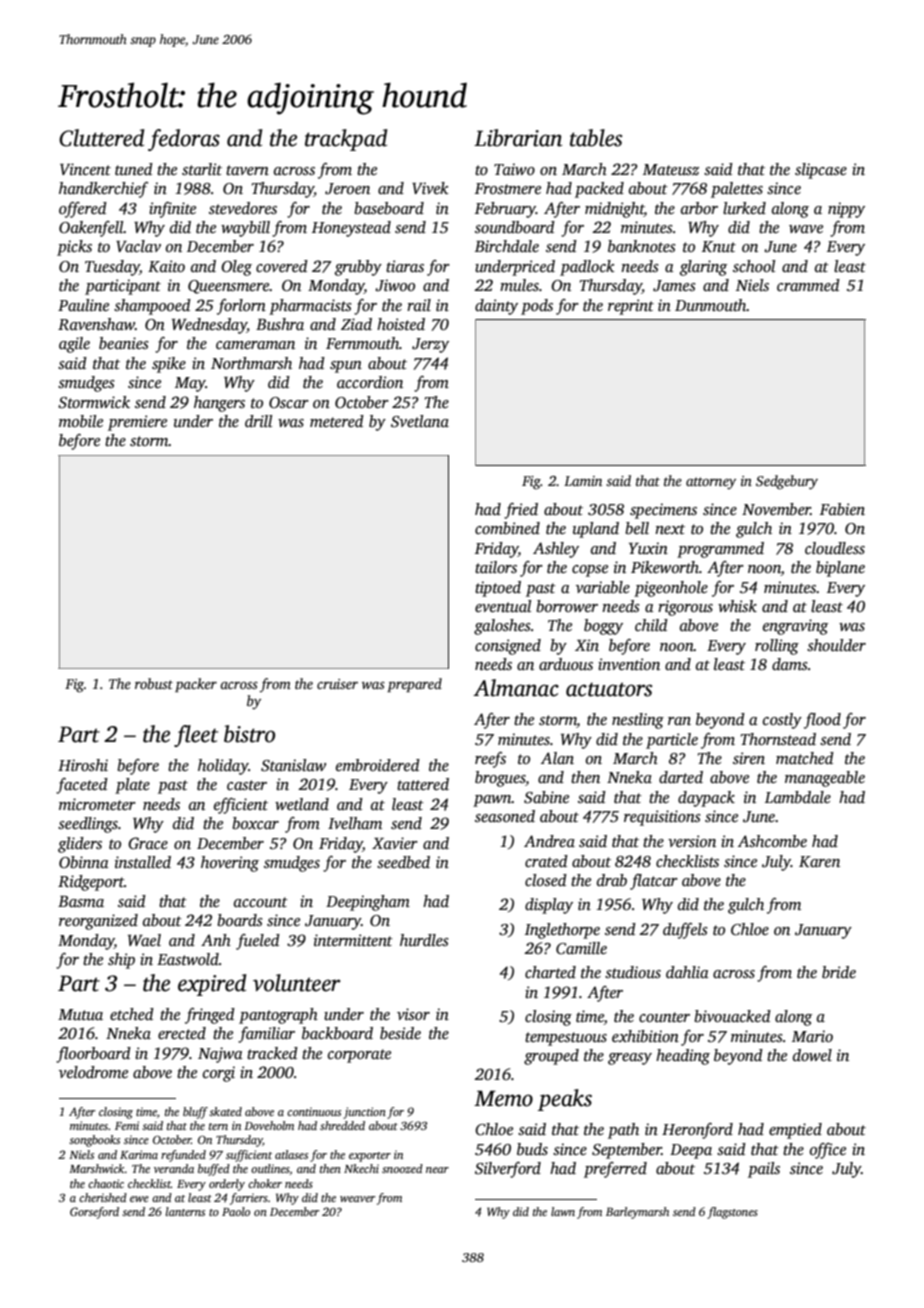  I want to click on bistro, so click(249, 734).
